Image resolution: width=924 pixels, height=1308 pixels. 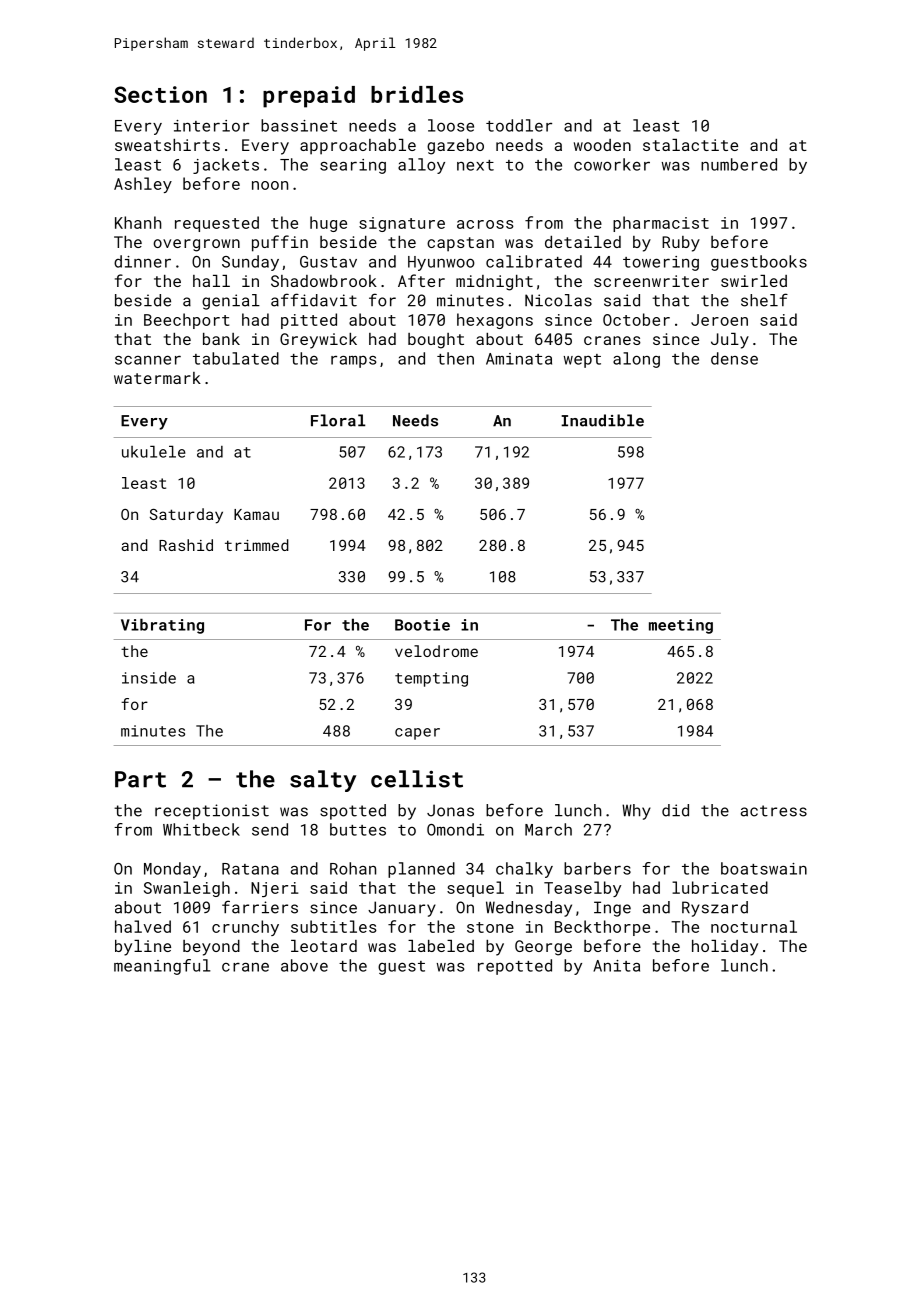 I want to click on capstan, so click(x=460, y=244).
